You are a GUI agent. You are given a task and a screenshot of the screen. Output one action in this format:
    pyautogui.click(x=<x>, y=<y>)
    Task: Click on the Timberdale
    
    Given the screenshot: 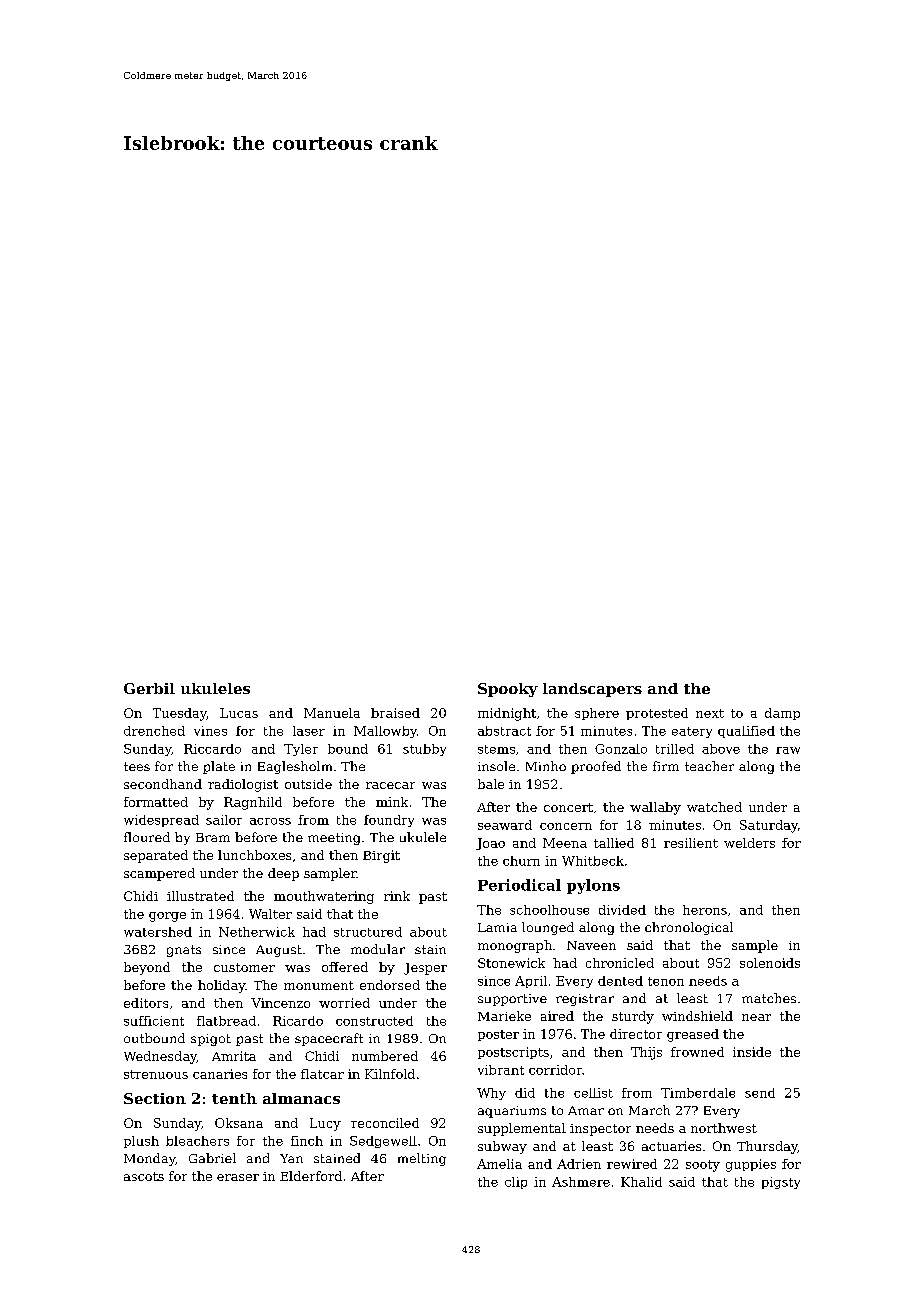 What is the action you would take?
    pyautogui.click(x=698, y=1093)
